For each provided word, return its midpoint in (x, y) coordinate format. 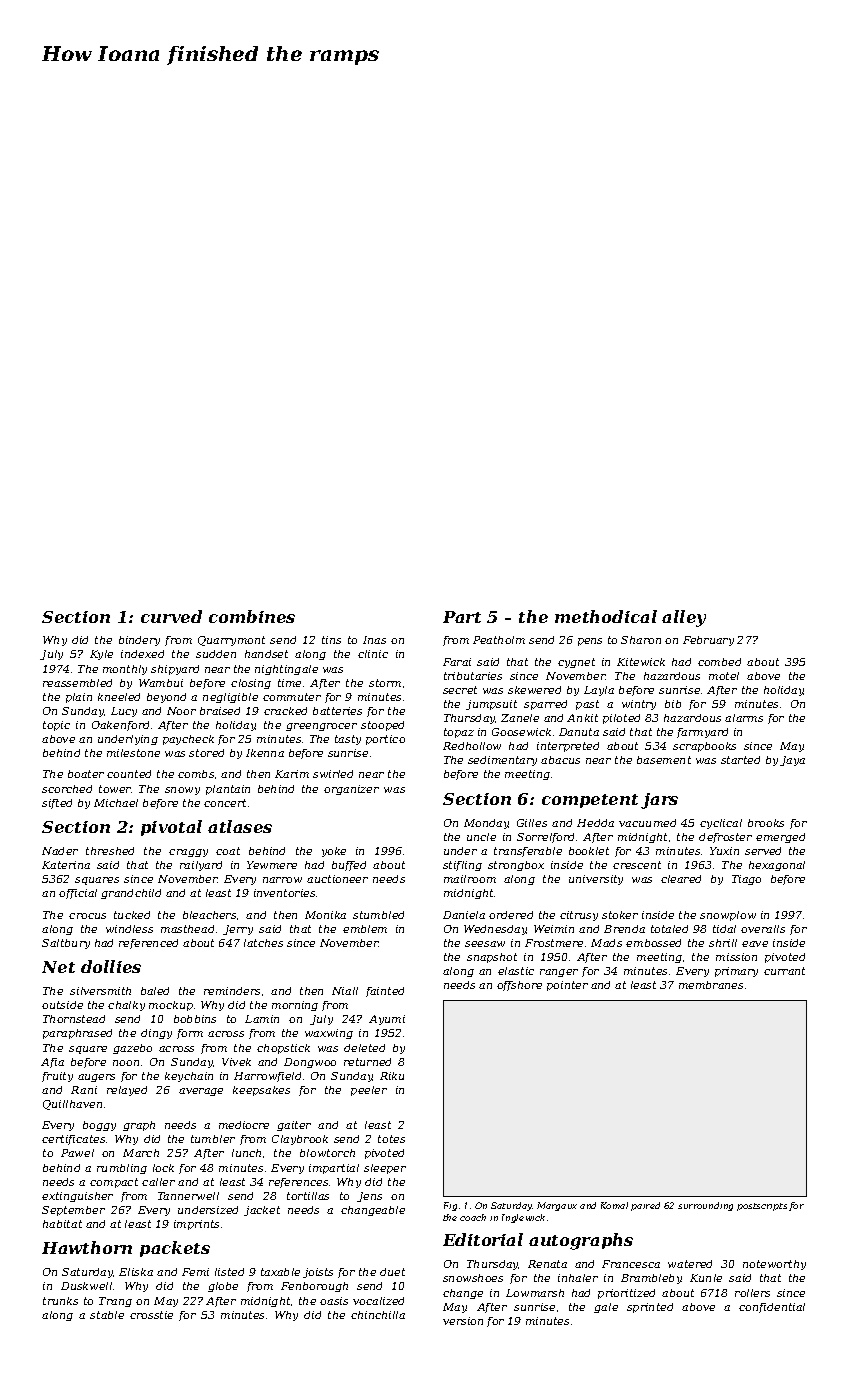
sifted (57, 804)
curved (171, 616)
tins (331, 640)
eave (755, 944)
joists (318, 1273)
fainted (385, 992)
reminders (232, 991)
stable (107, 1315)
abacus (560, 760)
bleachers (209, 915)
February (708, 641)
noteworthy (774, 1265)
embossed (653, 943)
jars (659, 801)
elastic (516, 971)
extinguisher (77, 1197)
